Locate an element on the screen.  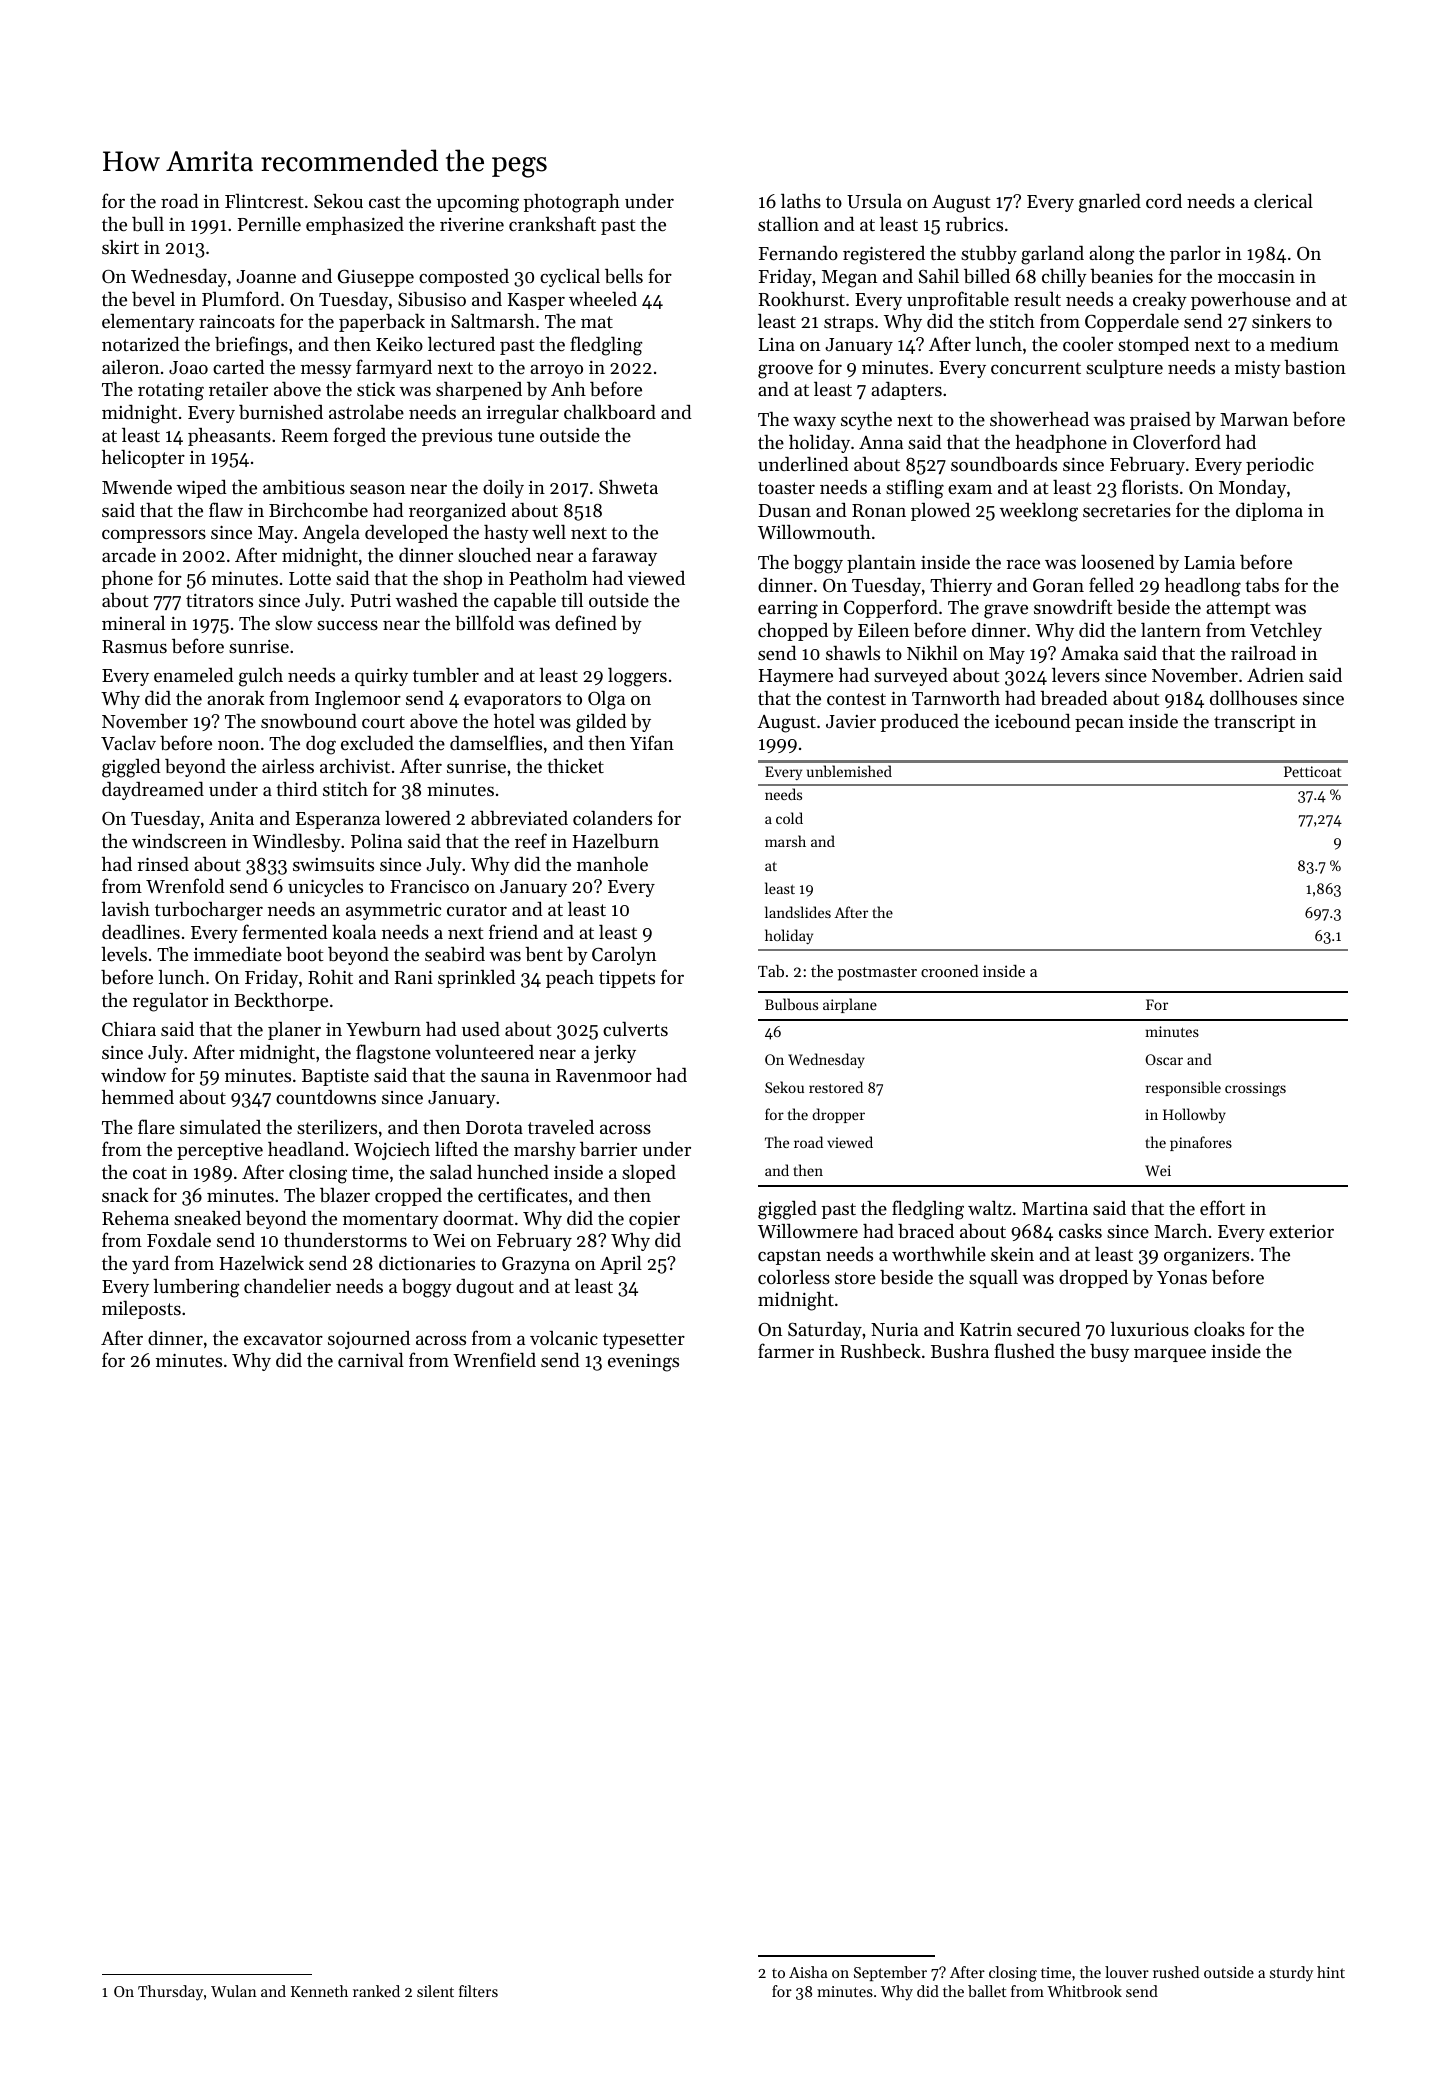
rubrics is located at coordinates (974, 224).
